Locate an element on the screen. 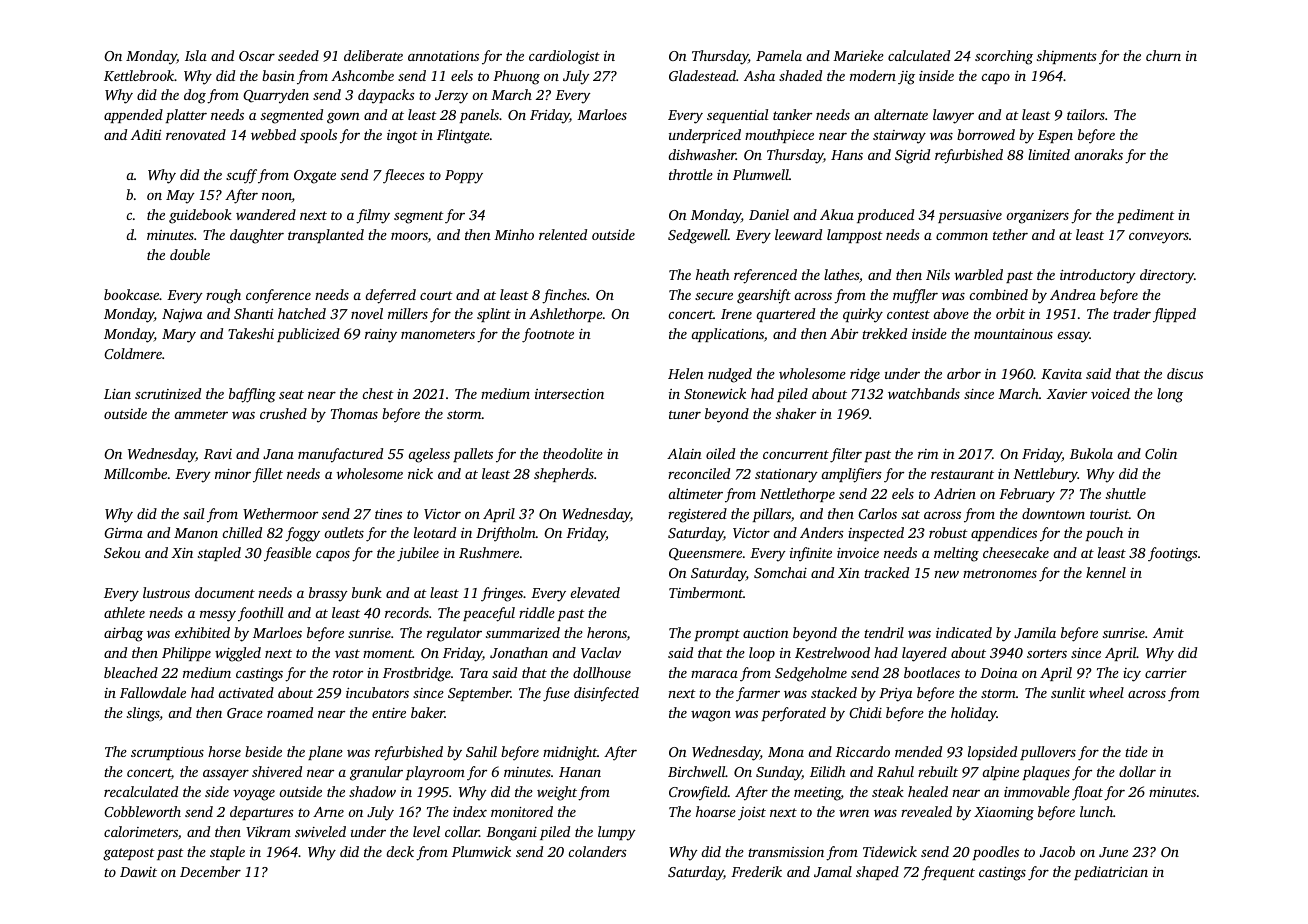 This screenshot has height=924, width=1308. Mary is located at coordinates (179, 336).
